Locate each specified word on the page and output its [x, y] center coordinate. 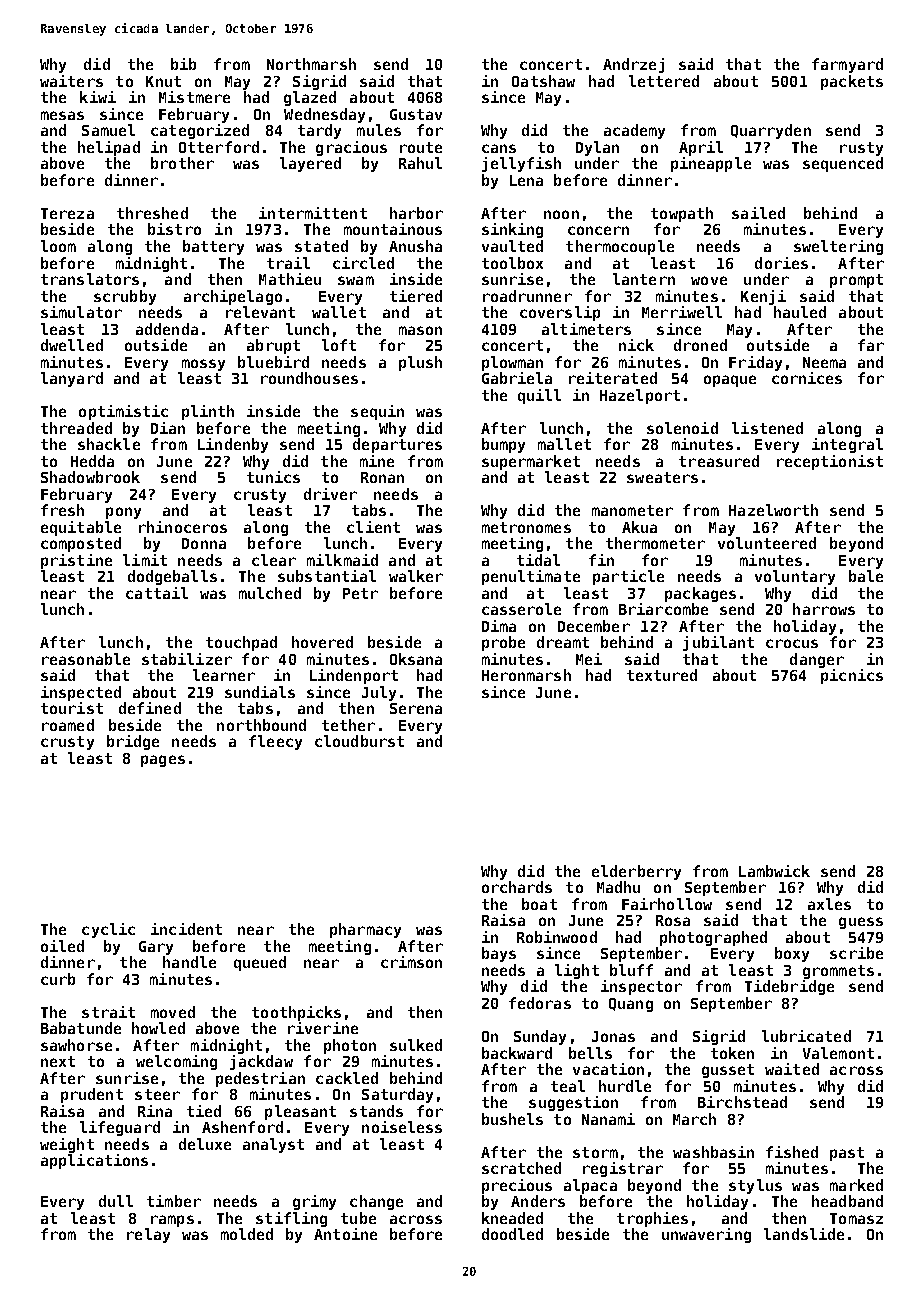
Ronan [382, 477]
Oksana [416, 659]
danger [817, 660]
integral [847, 445]
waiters [71, 81]
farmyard [847, 65]
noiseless [402, 1127]
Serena [416, 708]
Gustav [416, 114]
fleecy [275, 742]
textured [662, 675]
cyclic [108, 930]
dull [116, 1201]
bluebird [273, 362]
